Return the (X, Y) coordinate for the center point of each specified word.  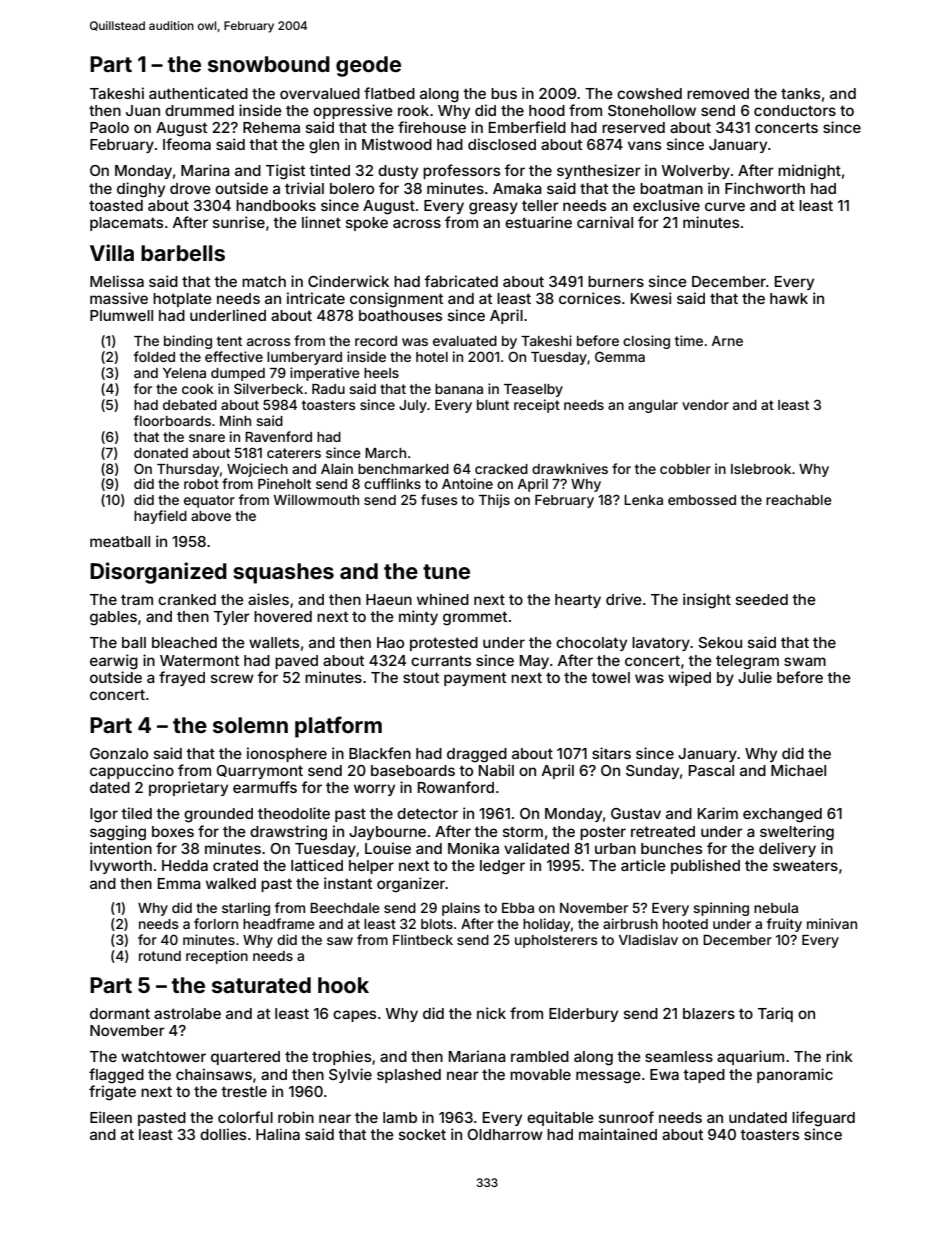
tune (446, 571)
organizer (411, 885)
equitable (560, 1118)
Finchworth (765, 188)
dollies (223, 1134)
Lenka (643, 500)
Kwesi (651, 298)
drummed (199, 110)
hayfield (160, 517)
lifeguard (823, 1119)
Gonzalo (119, 753)
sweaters (805, 865)
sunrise (239, 222)
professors (461, 171)
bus (504, 93)
